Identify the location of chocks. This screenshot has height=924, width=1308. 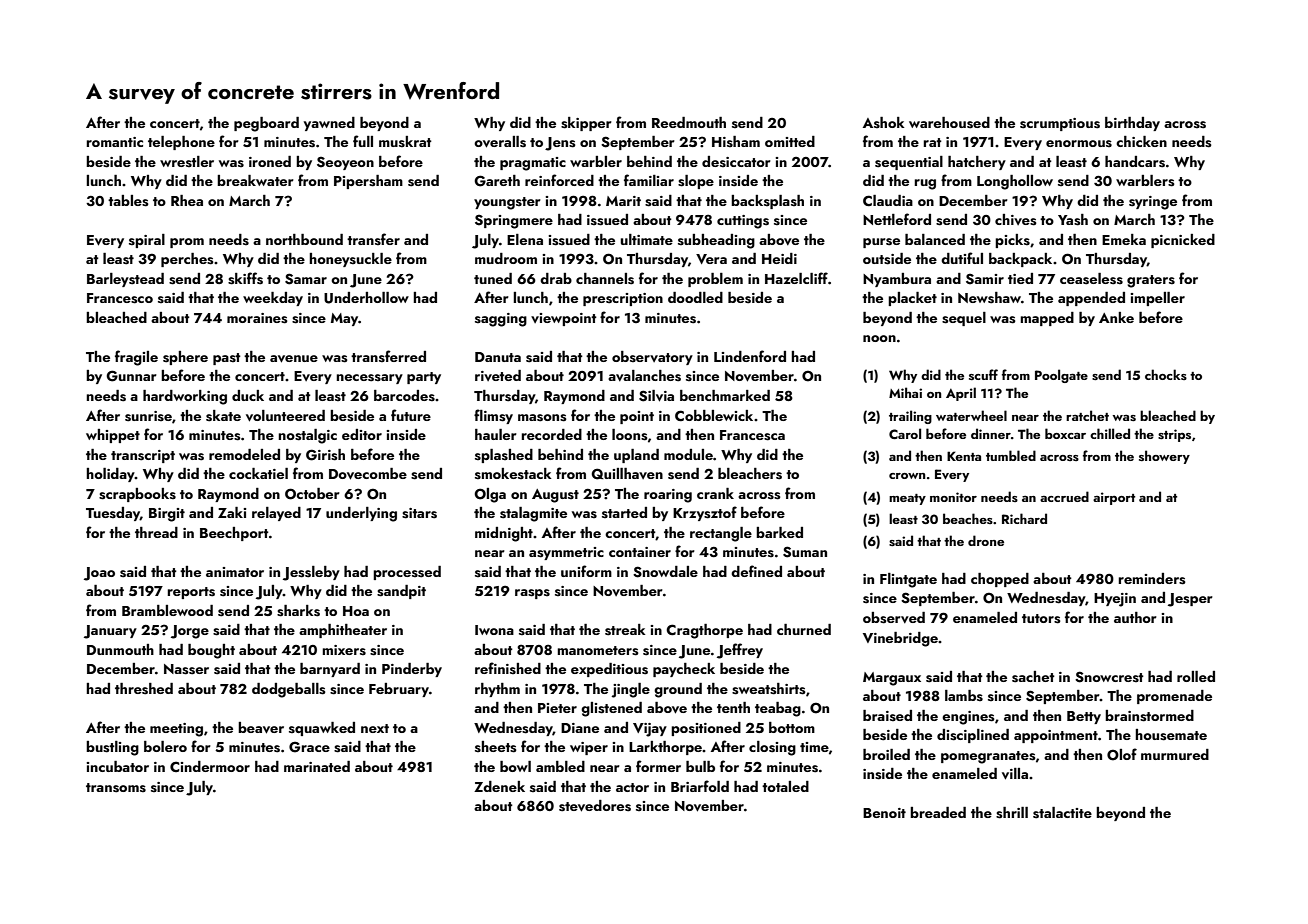
(1166, 374).
